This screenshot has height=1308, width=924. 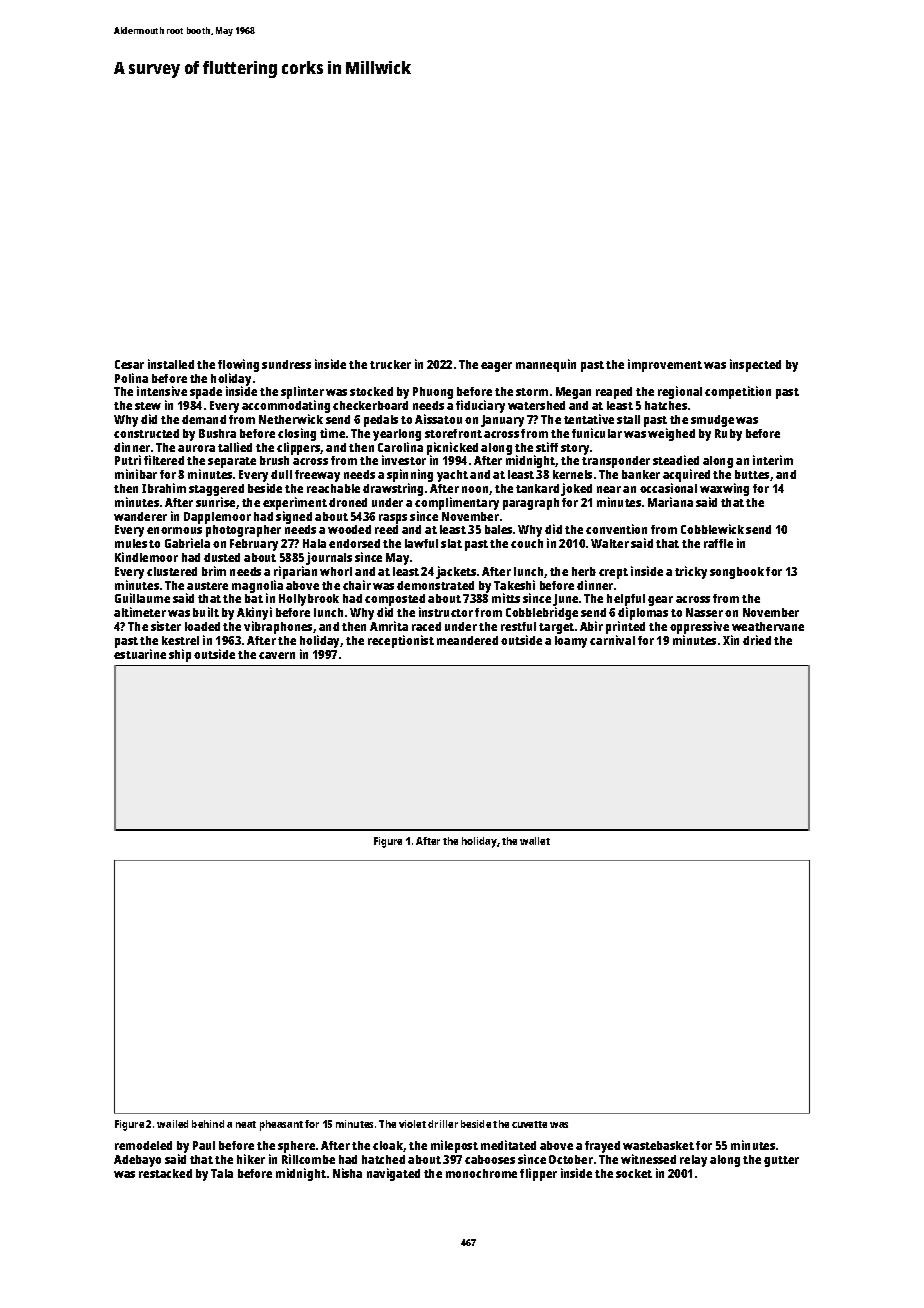 I want to click on demand, so click(x=204, y=419).
